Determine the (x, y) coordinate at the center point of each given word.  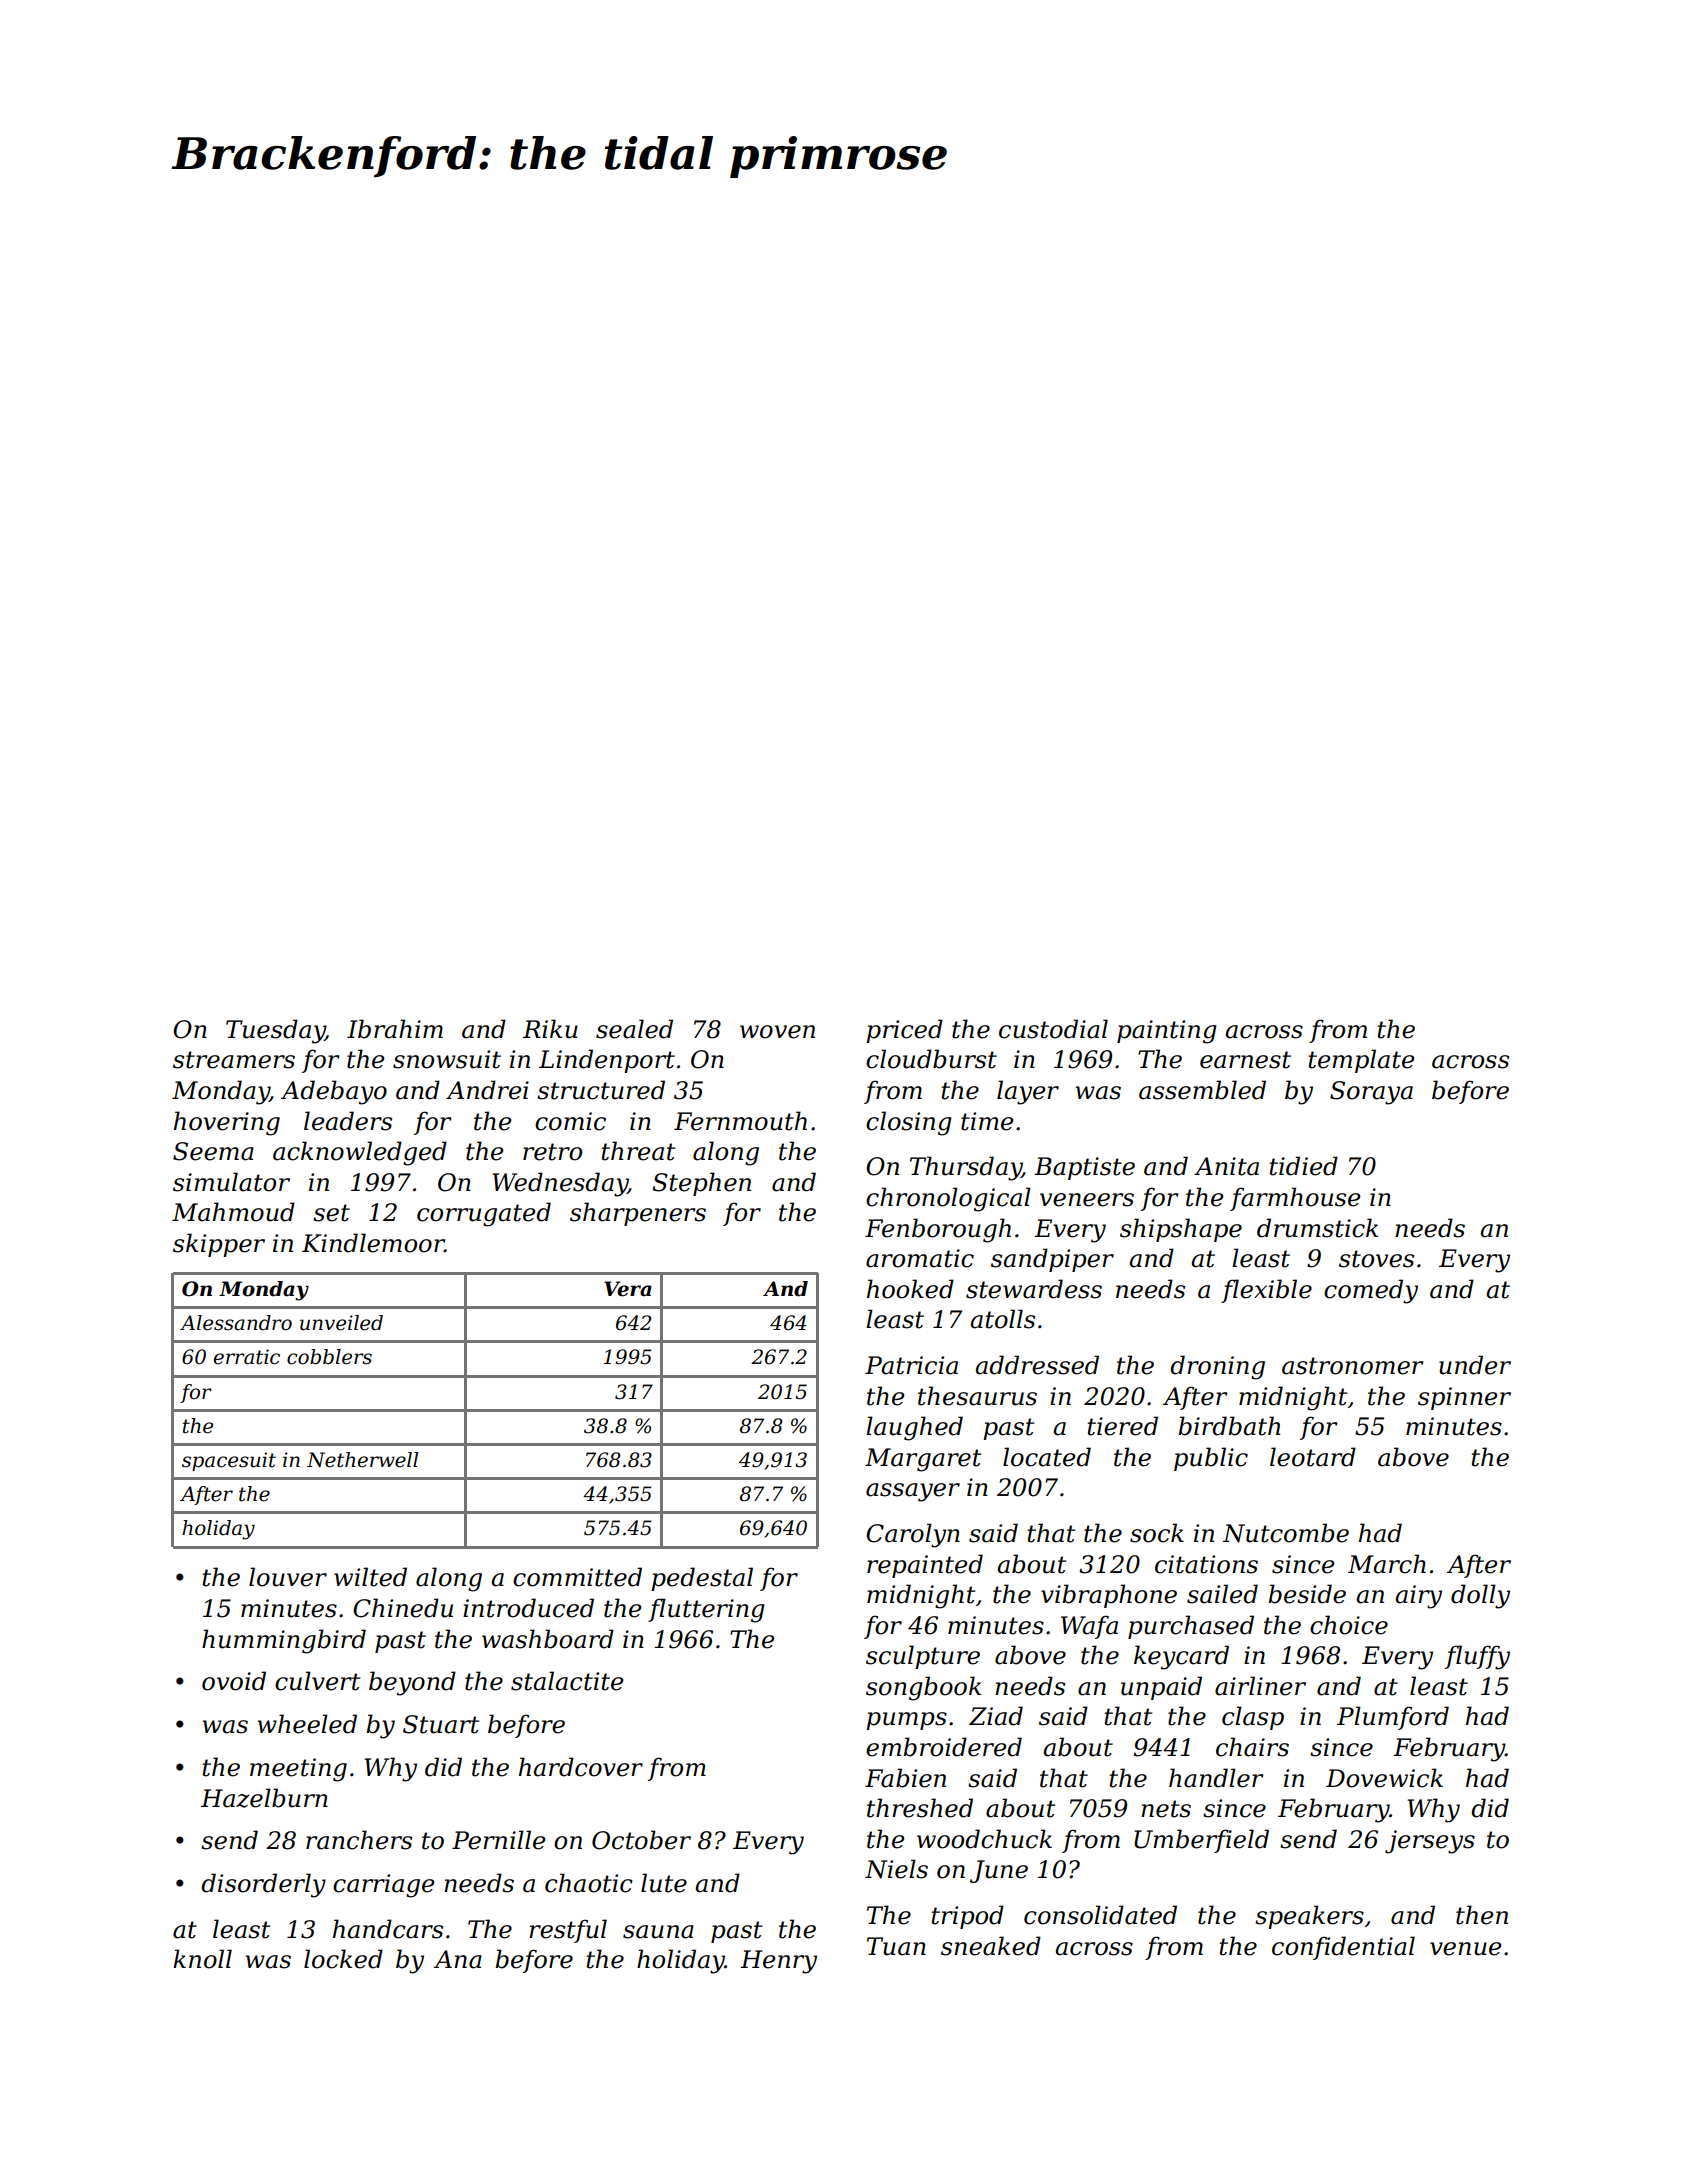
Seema (213, 1151)
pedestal (702, 1579)
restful (568, 1931)
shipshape (1181, 1230)
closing (909, 1123)
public (1211, 1459)
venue (1465, 1949)
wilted (370, 1577)
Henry (778, 1962)
